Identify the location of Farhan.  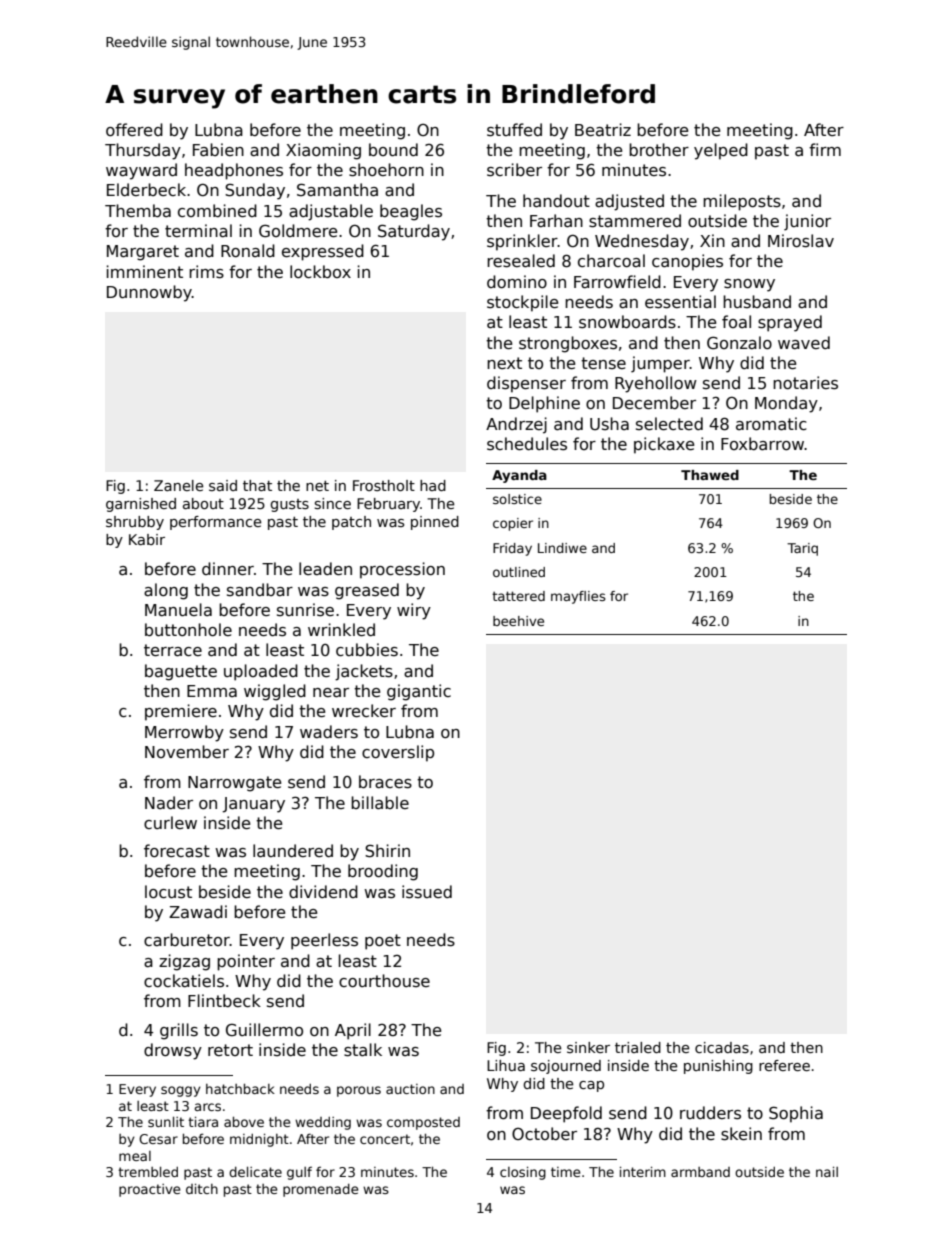
(556, 221).
